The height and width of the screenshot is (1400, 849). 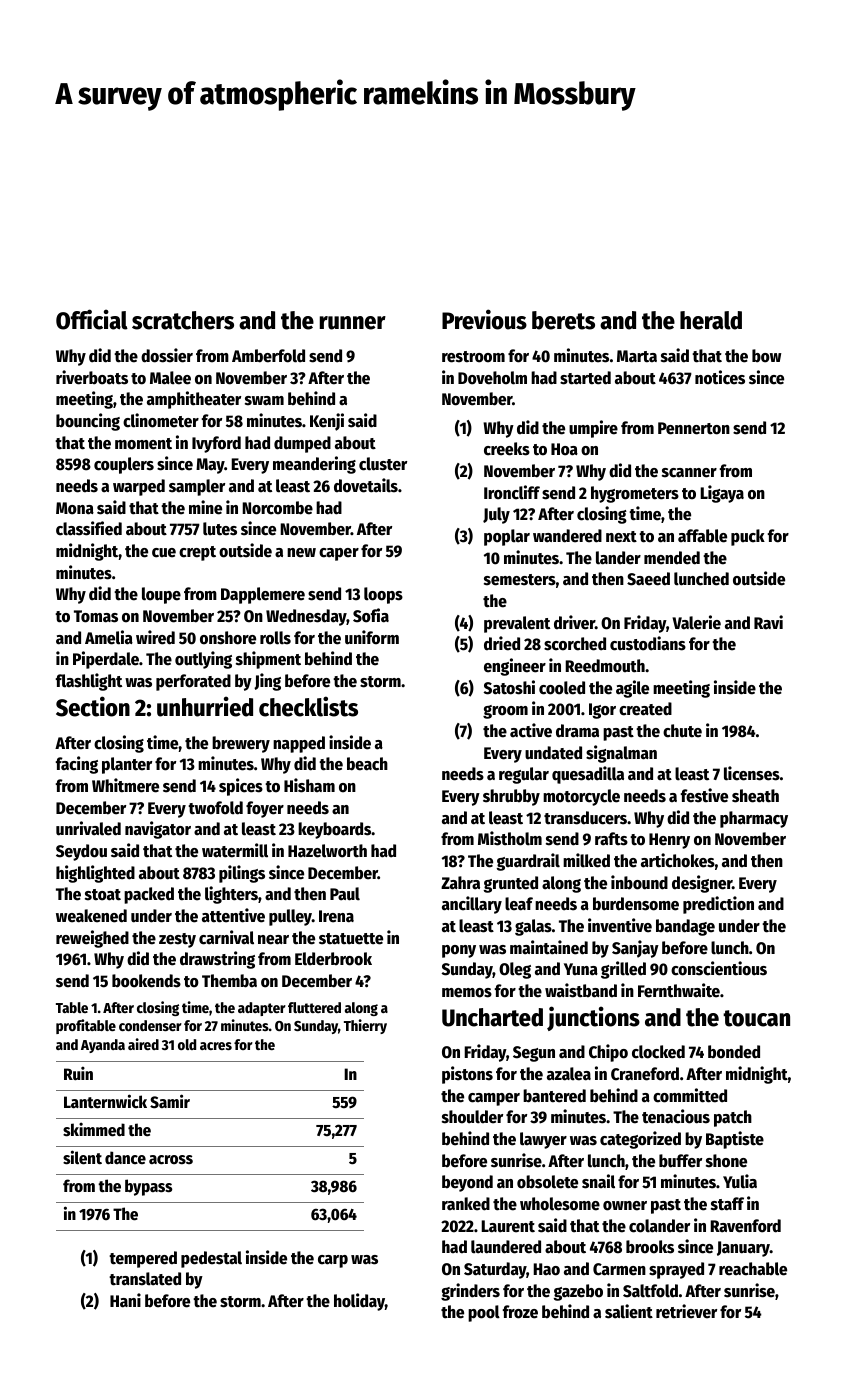 What do you see at coordinates (367, 764) in the screenshot?
I see `beach` at bounding box center [367, 764].
